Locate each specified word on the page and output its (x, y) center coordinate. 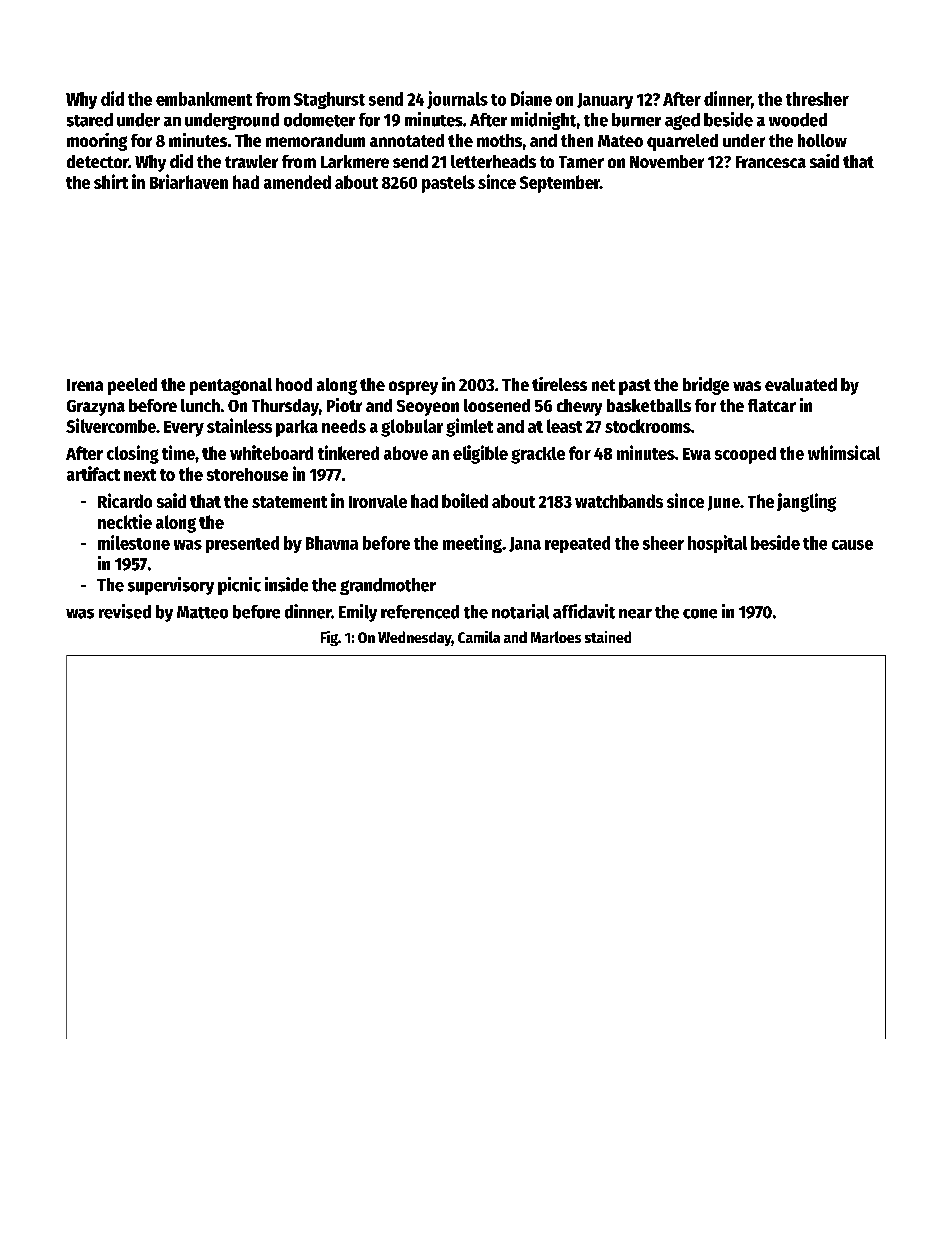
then (577, 140)
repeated (577, 544)
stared (90, 120)
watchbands (619, 501)
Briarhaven (189, 181)
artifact (93, 473)
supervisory (171, 586)
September (560, 184)
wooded (798, 120)
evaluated (801, 384)
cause (852, 545)
